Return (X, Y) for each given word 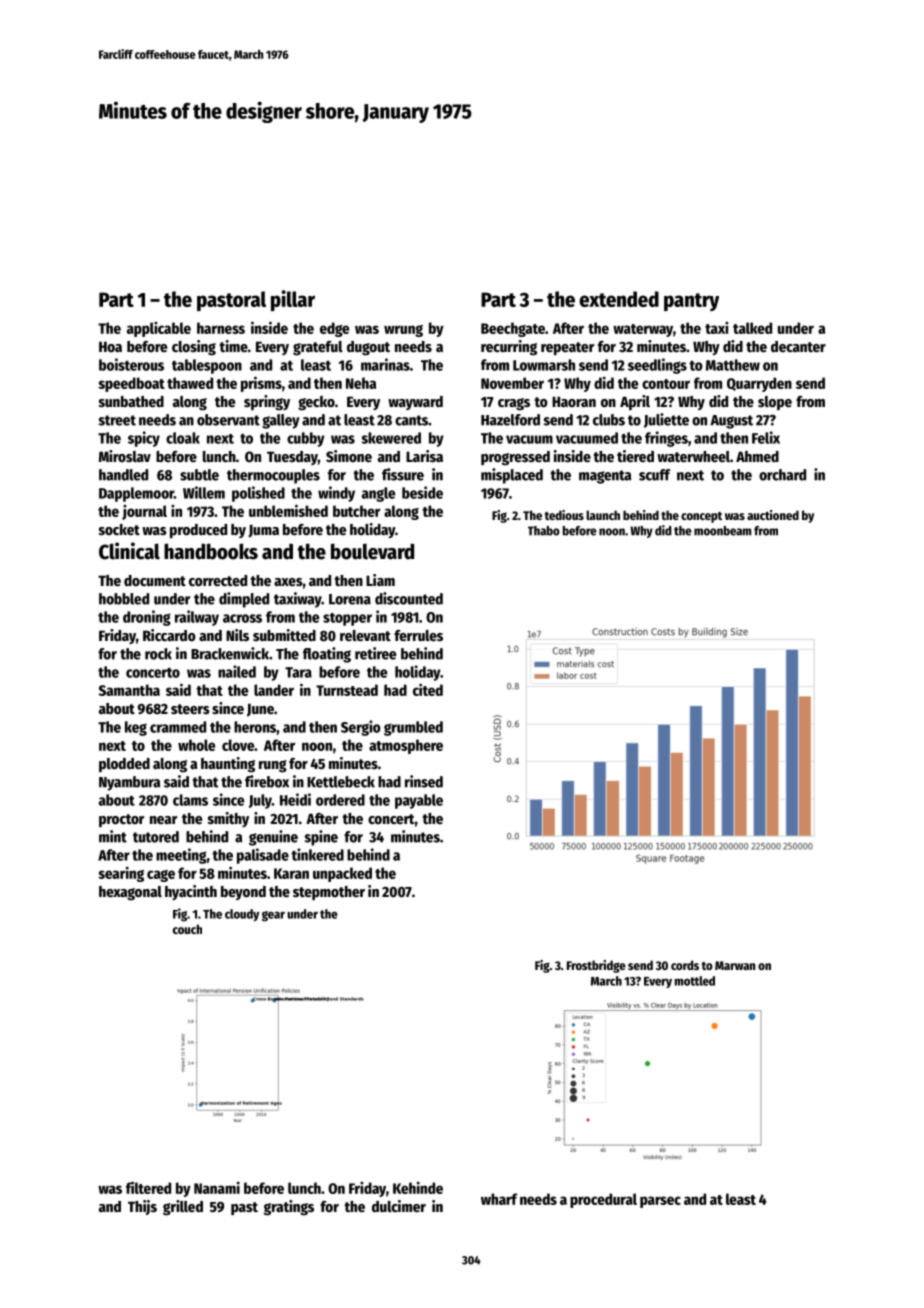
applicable (159, 329)
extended (619, 299)
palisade (263, 856)
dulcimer (399, 1206)
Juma (264, 531)
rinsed (424, 781)
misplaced (512, 476)
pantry (691, 302)
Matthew (733, 365)
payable (419, 801)
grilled (183, 1208)
